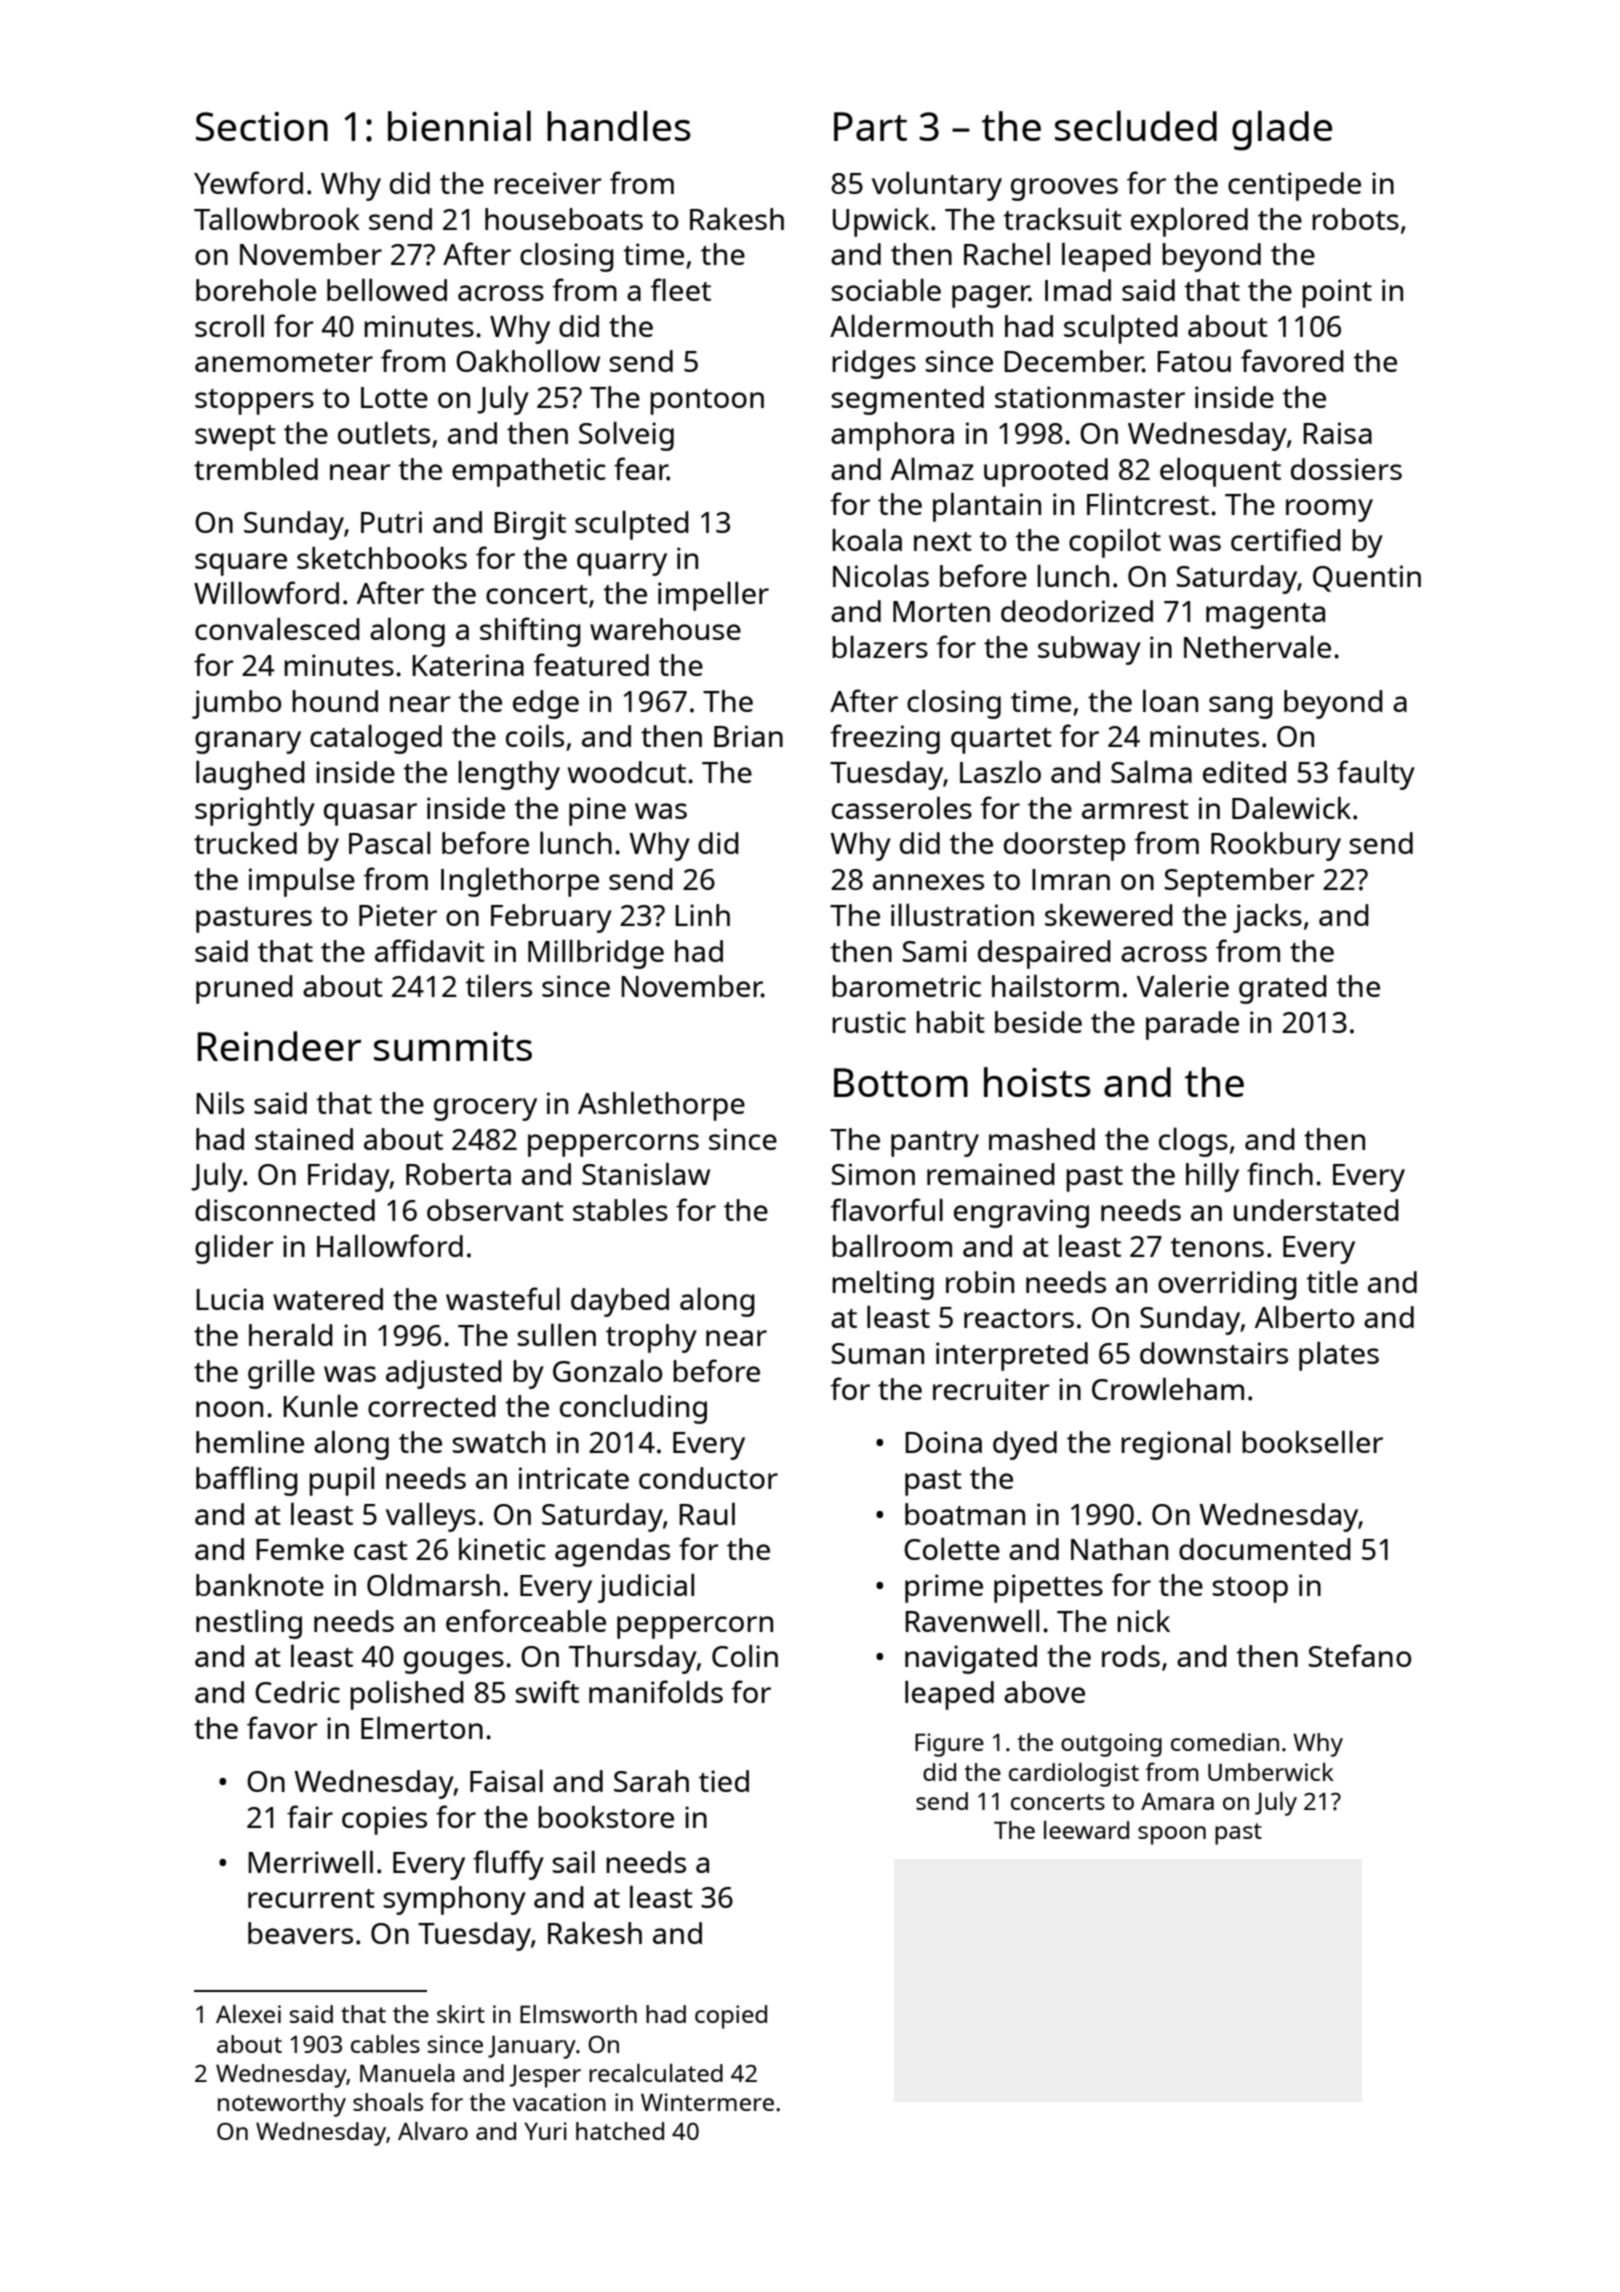  Describe the element at coordinates (282, 2105) in the screenshot. I see `noteworthy` at that location.
